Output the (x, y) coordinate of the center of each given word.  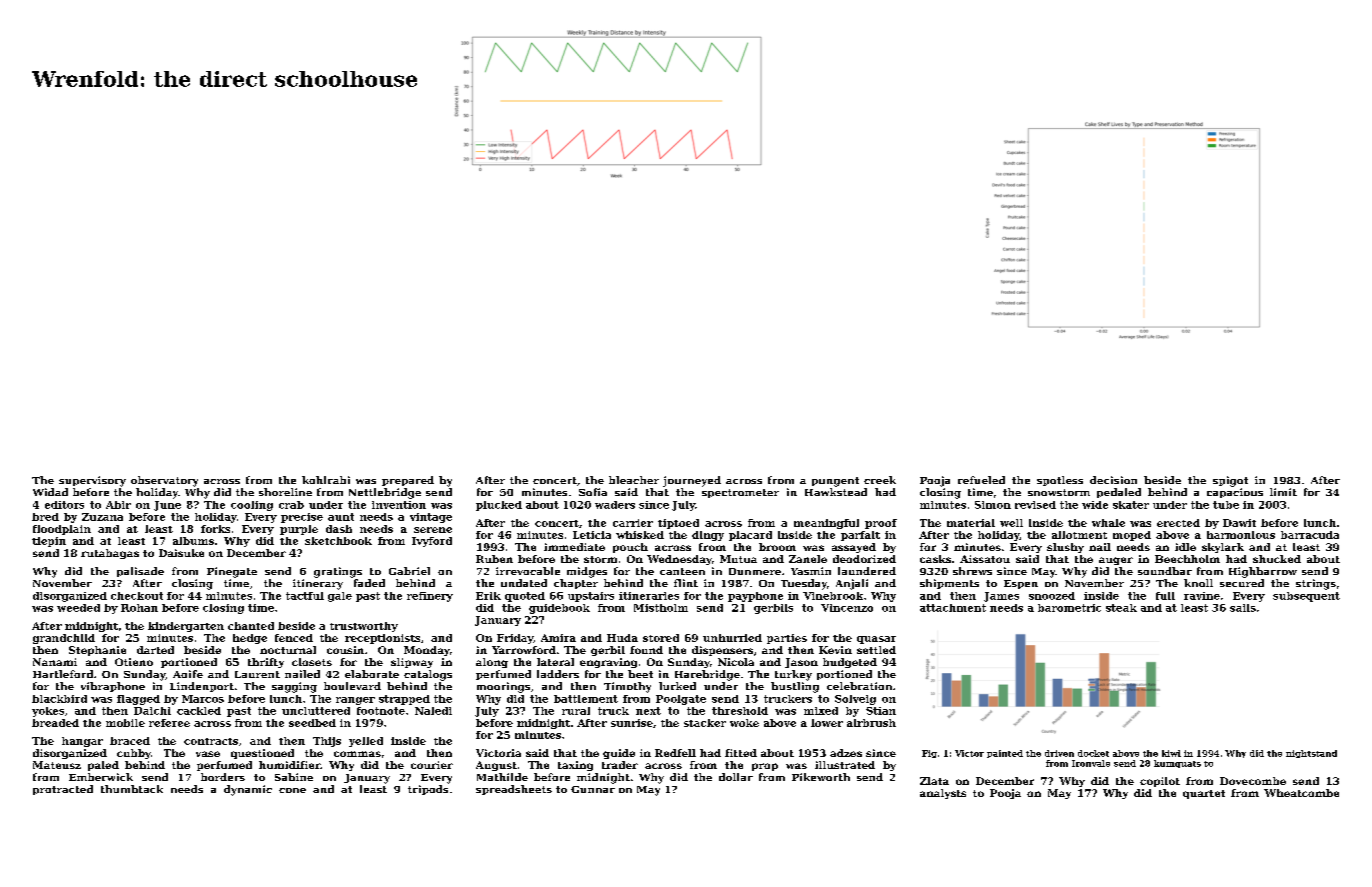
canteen (682, 571)
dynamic (248, 790)
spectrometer (740, 493)
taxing (575, 766)
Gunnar (593, 789)
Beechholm (1187, 559)
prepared (408, 481)
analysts (943, 794)
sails (1243, 608)
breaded (55, 723)
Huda (622, 638)
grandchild (64, 639)
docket (1093, 753)
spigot (1230, 481)
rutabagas (110, 554)
